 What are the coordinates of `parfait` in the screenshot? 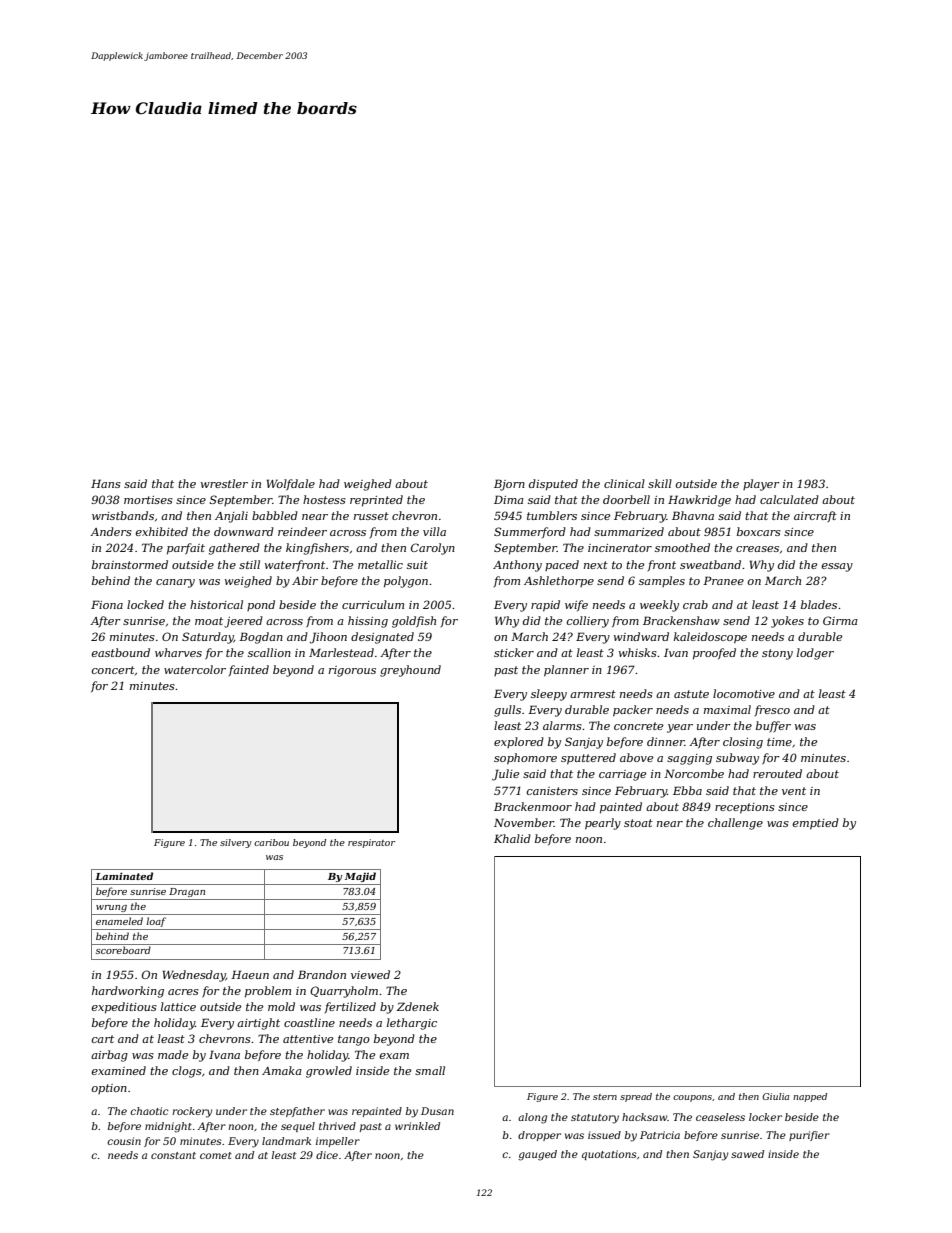 It's located at (186, 549).
